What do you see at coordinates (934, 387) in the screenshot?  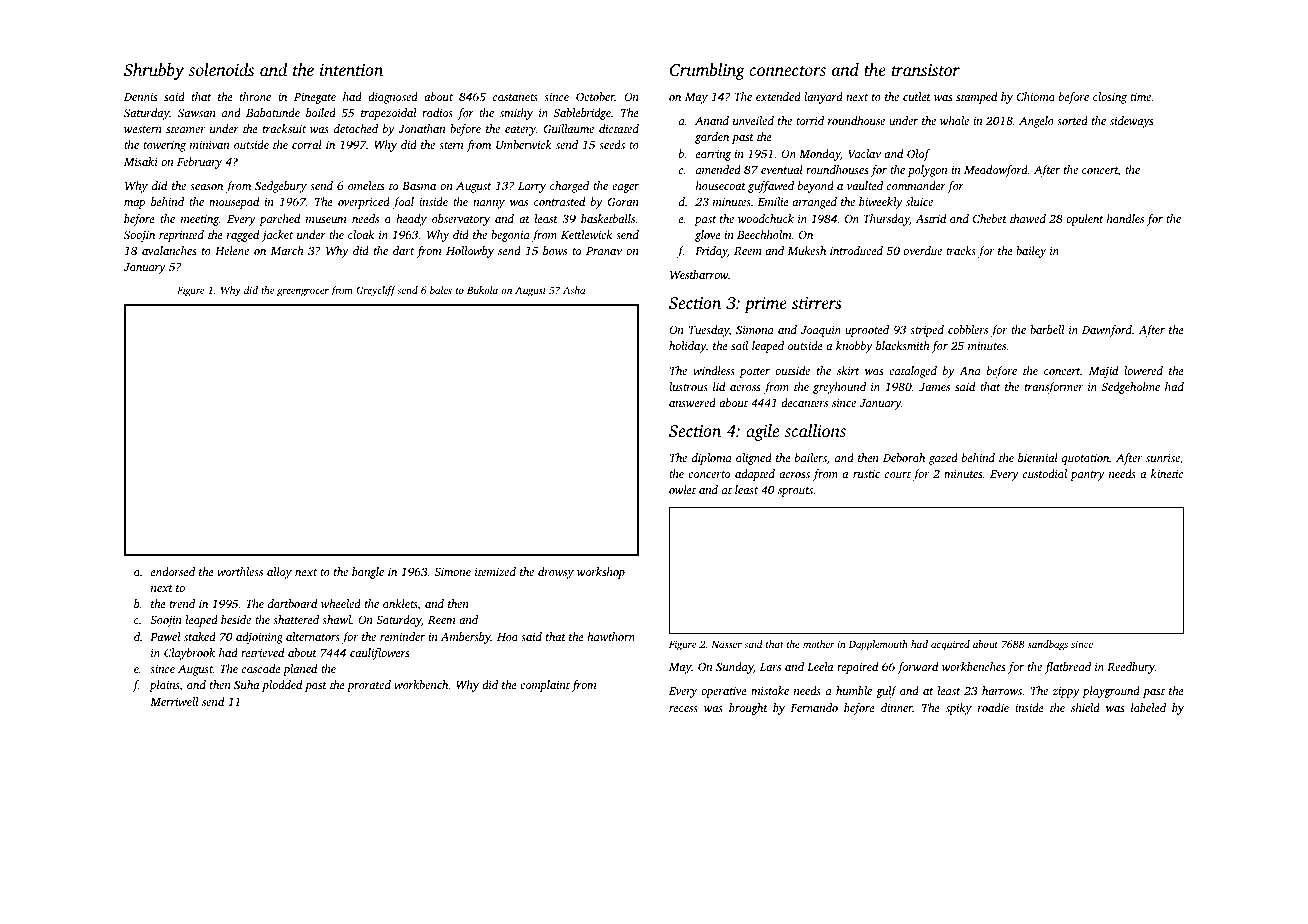 I see `James` at bounding box center [934, 387].
